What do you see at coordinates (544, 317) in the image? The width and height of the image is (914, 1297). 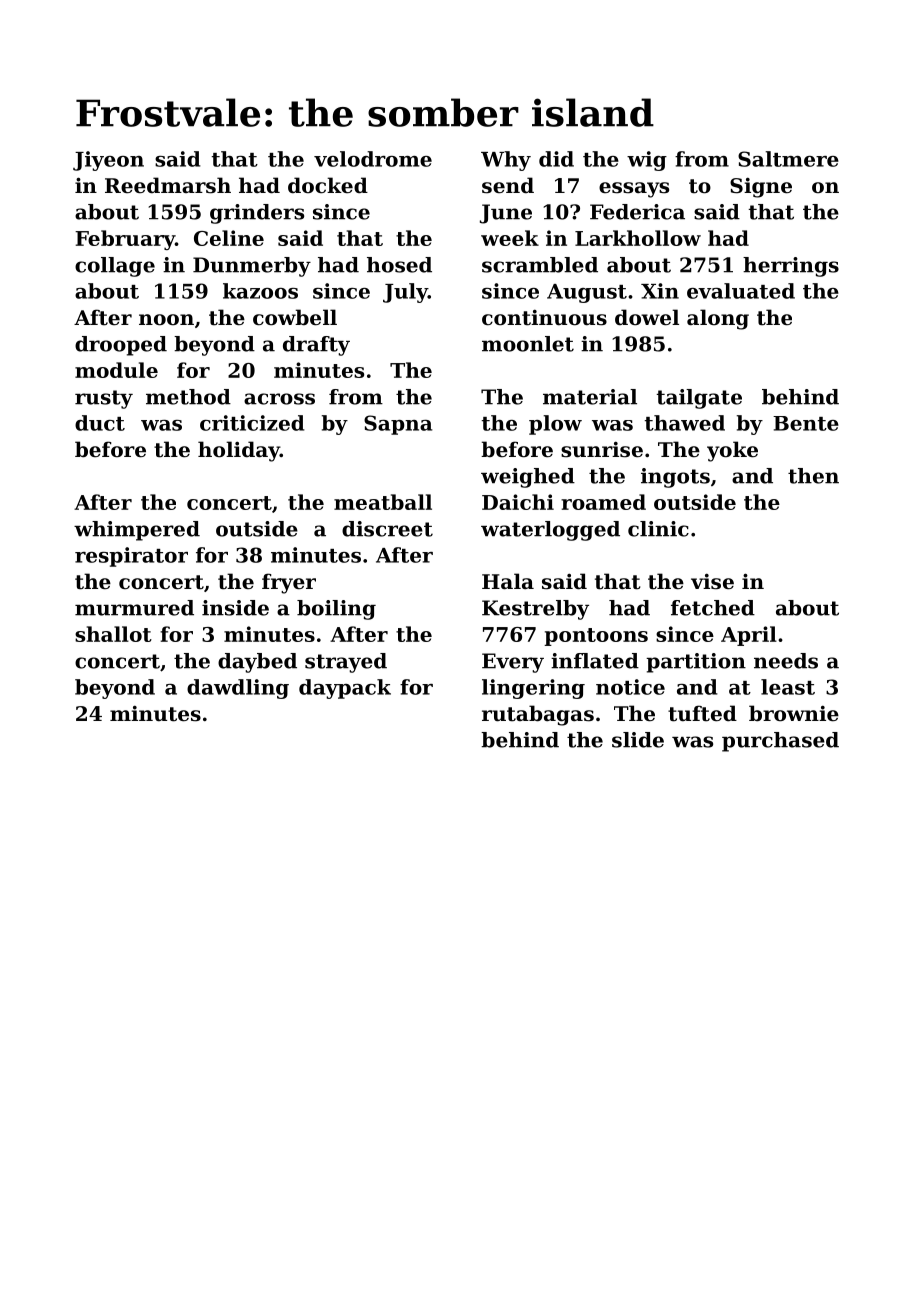 I see `continuous` at bounding box center [544, 317].
